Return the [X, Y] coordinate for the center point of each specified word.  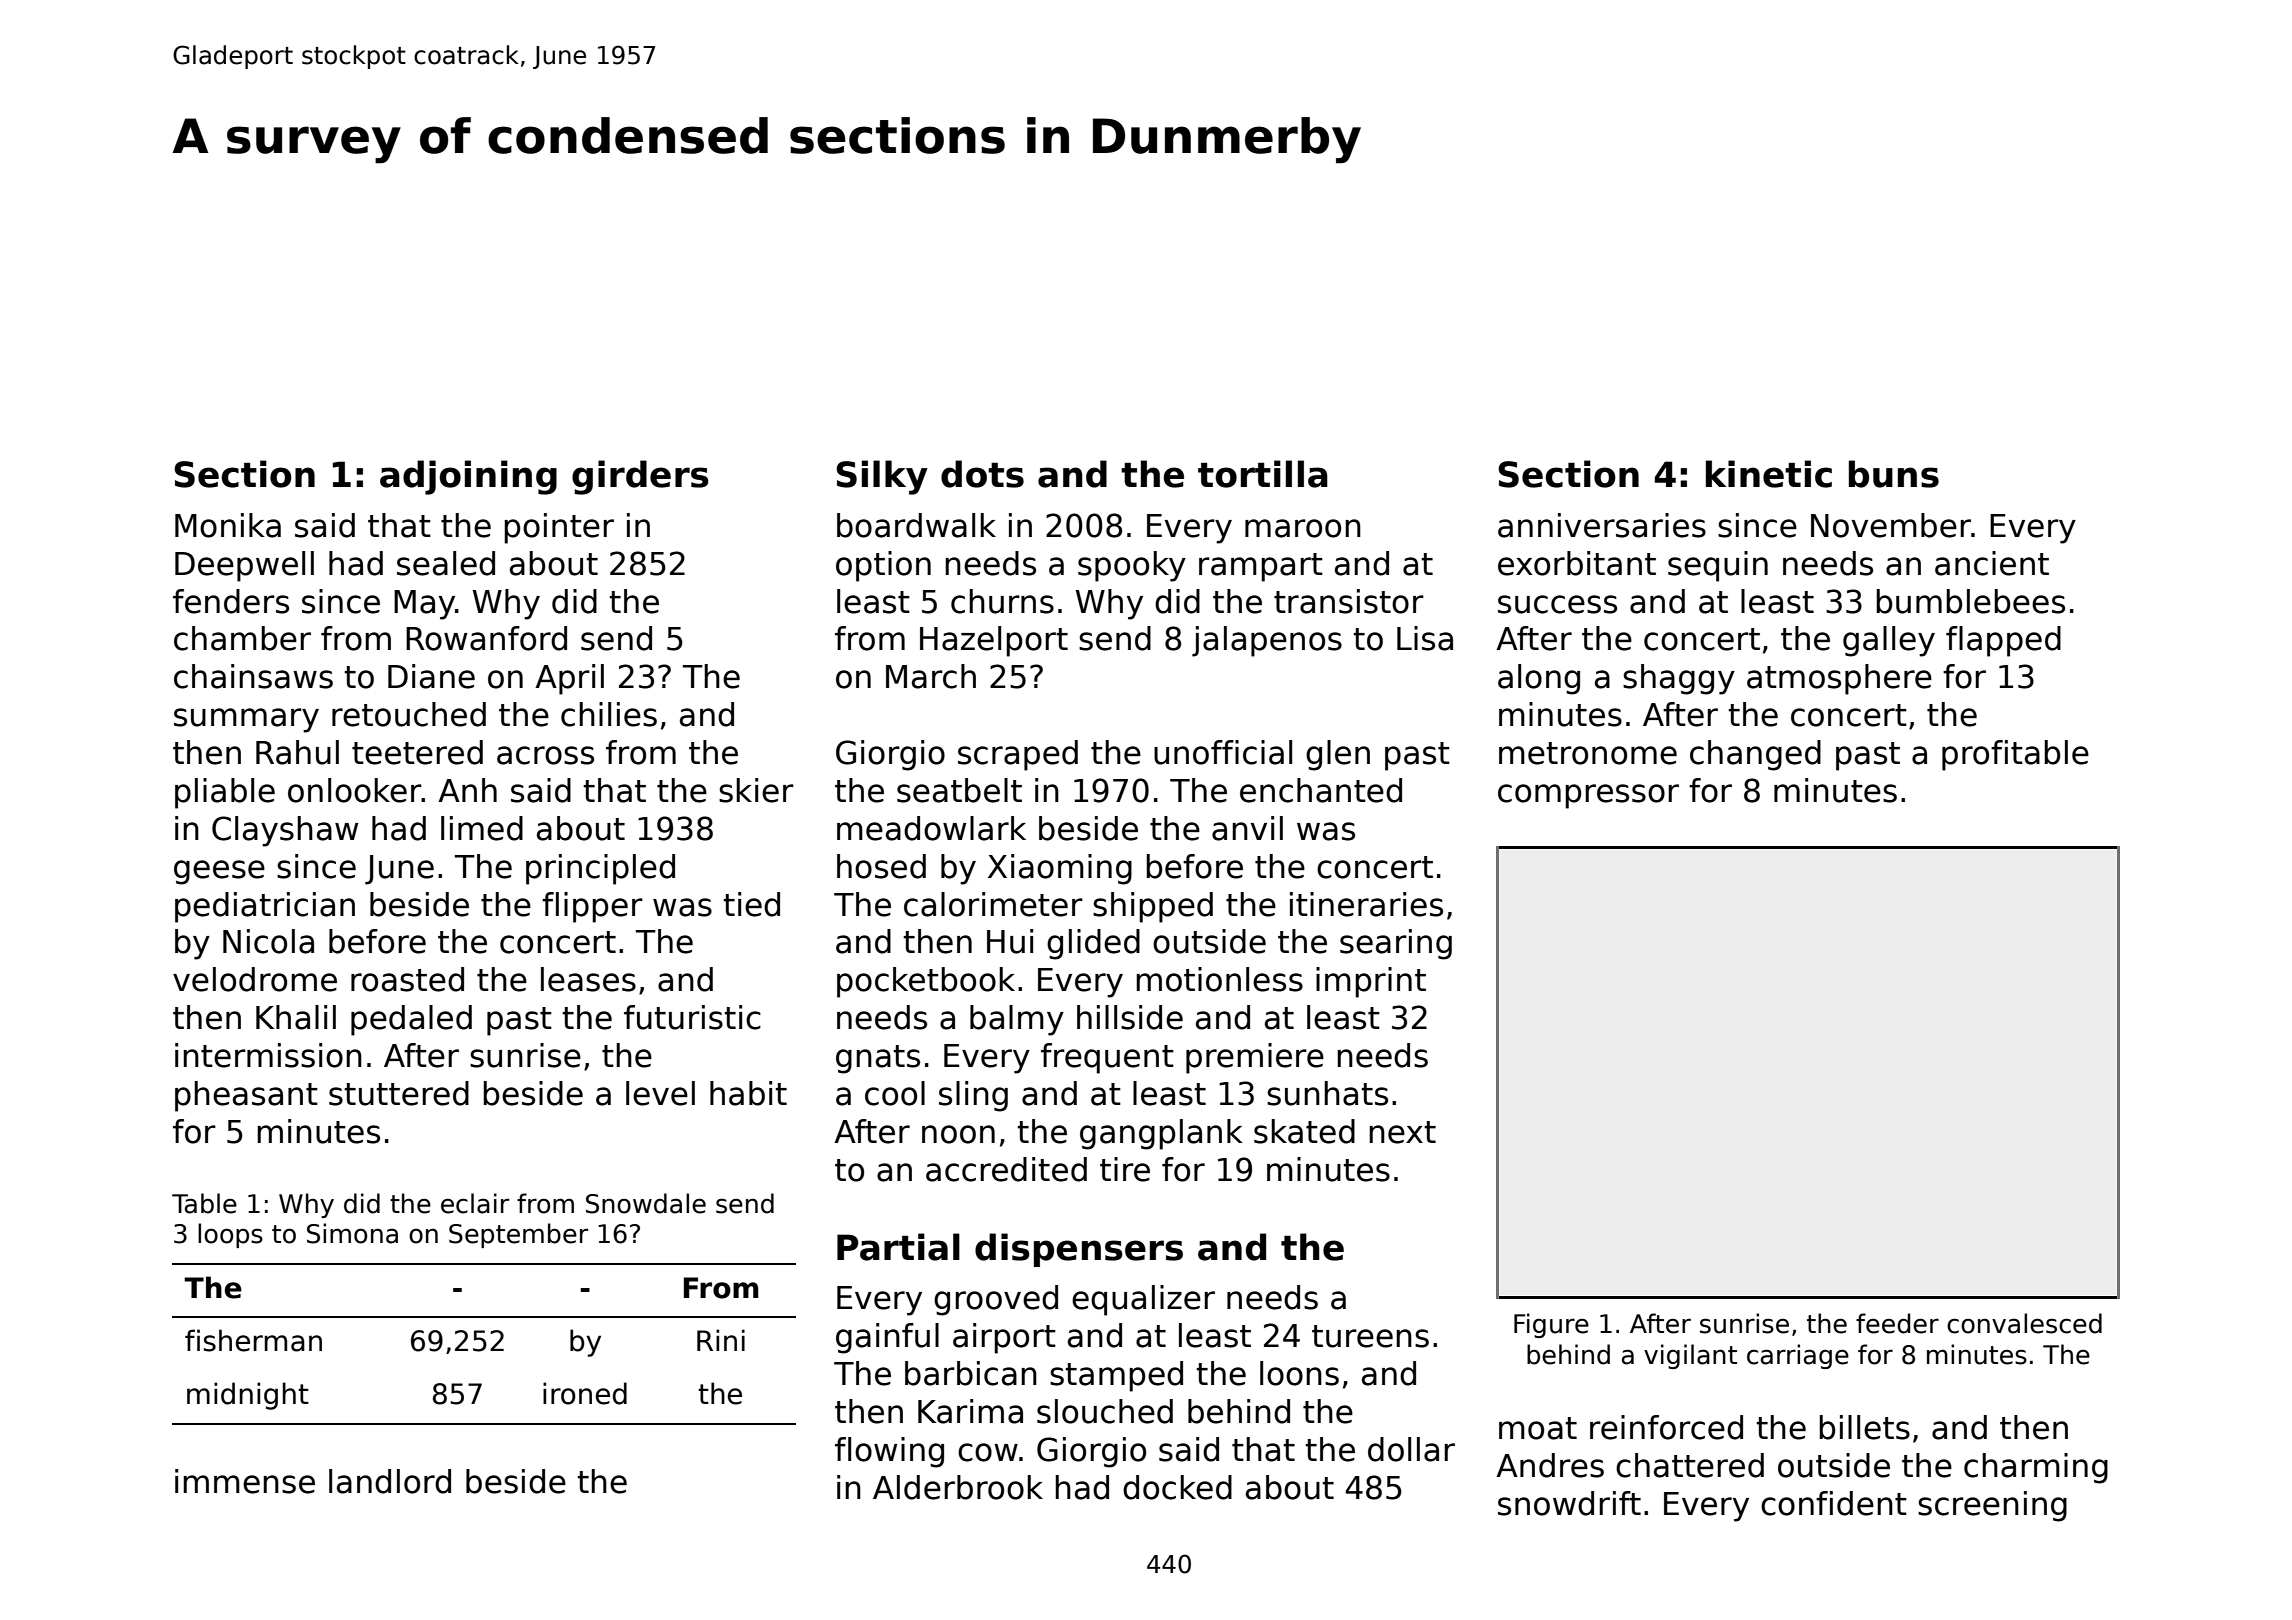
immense [245, 1481]
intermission [268, 1055]
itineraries [1366, 904]
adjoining [468, 477]
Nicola [268, 941]
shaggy [1679, 679]
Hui [1010, 941]
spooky [1132, 566]
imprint [1371, 982]
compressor [1588, 796]
